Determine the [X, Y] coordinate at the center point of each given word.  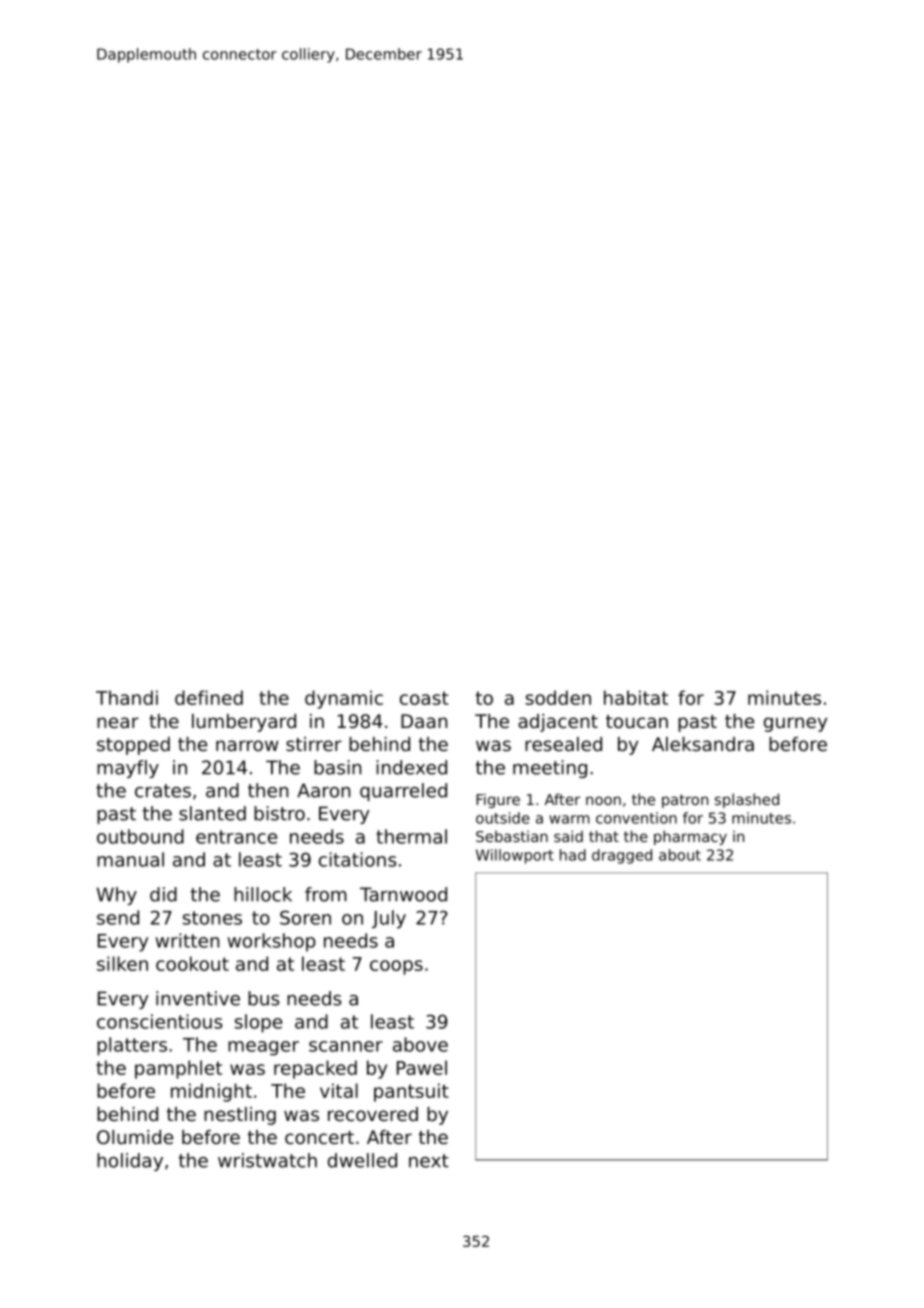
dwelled [362, 1160]
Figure [498, 800]
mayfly [128, 769]
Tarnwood [403, 894]
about [680, 855]
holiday [130, 1162]
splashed [747, 800]
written [187, 940]
